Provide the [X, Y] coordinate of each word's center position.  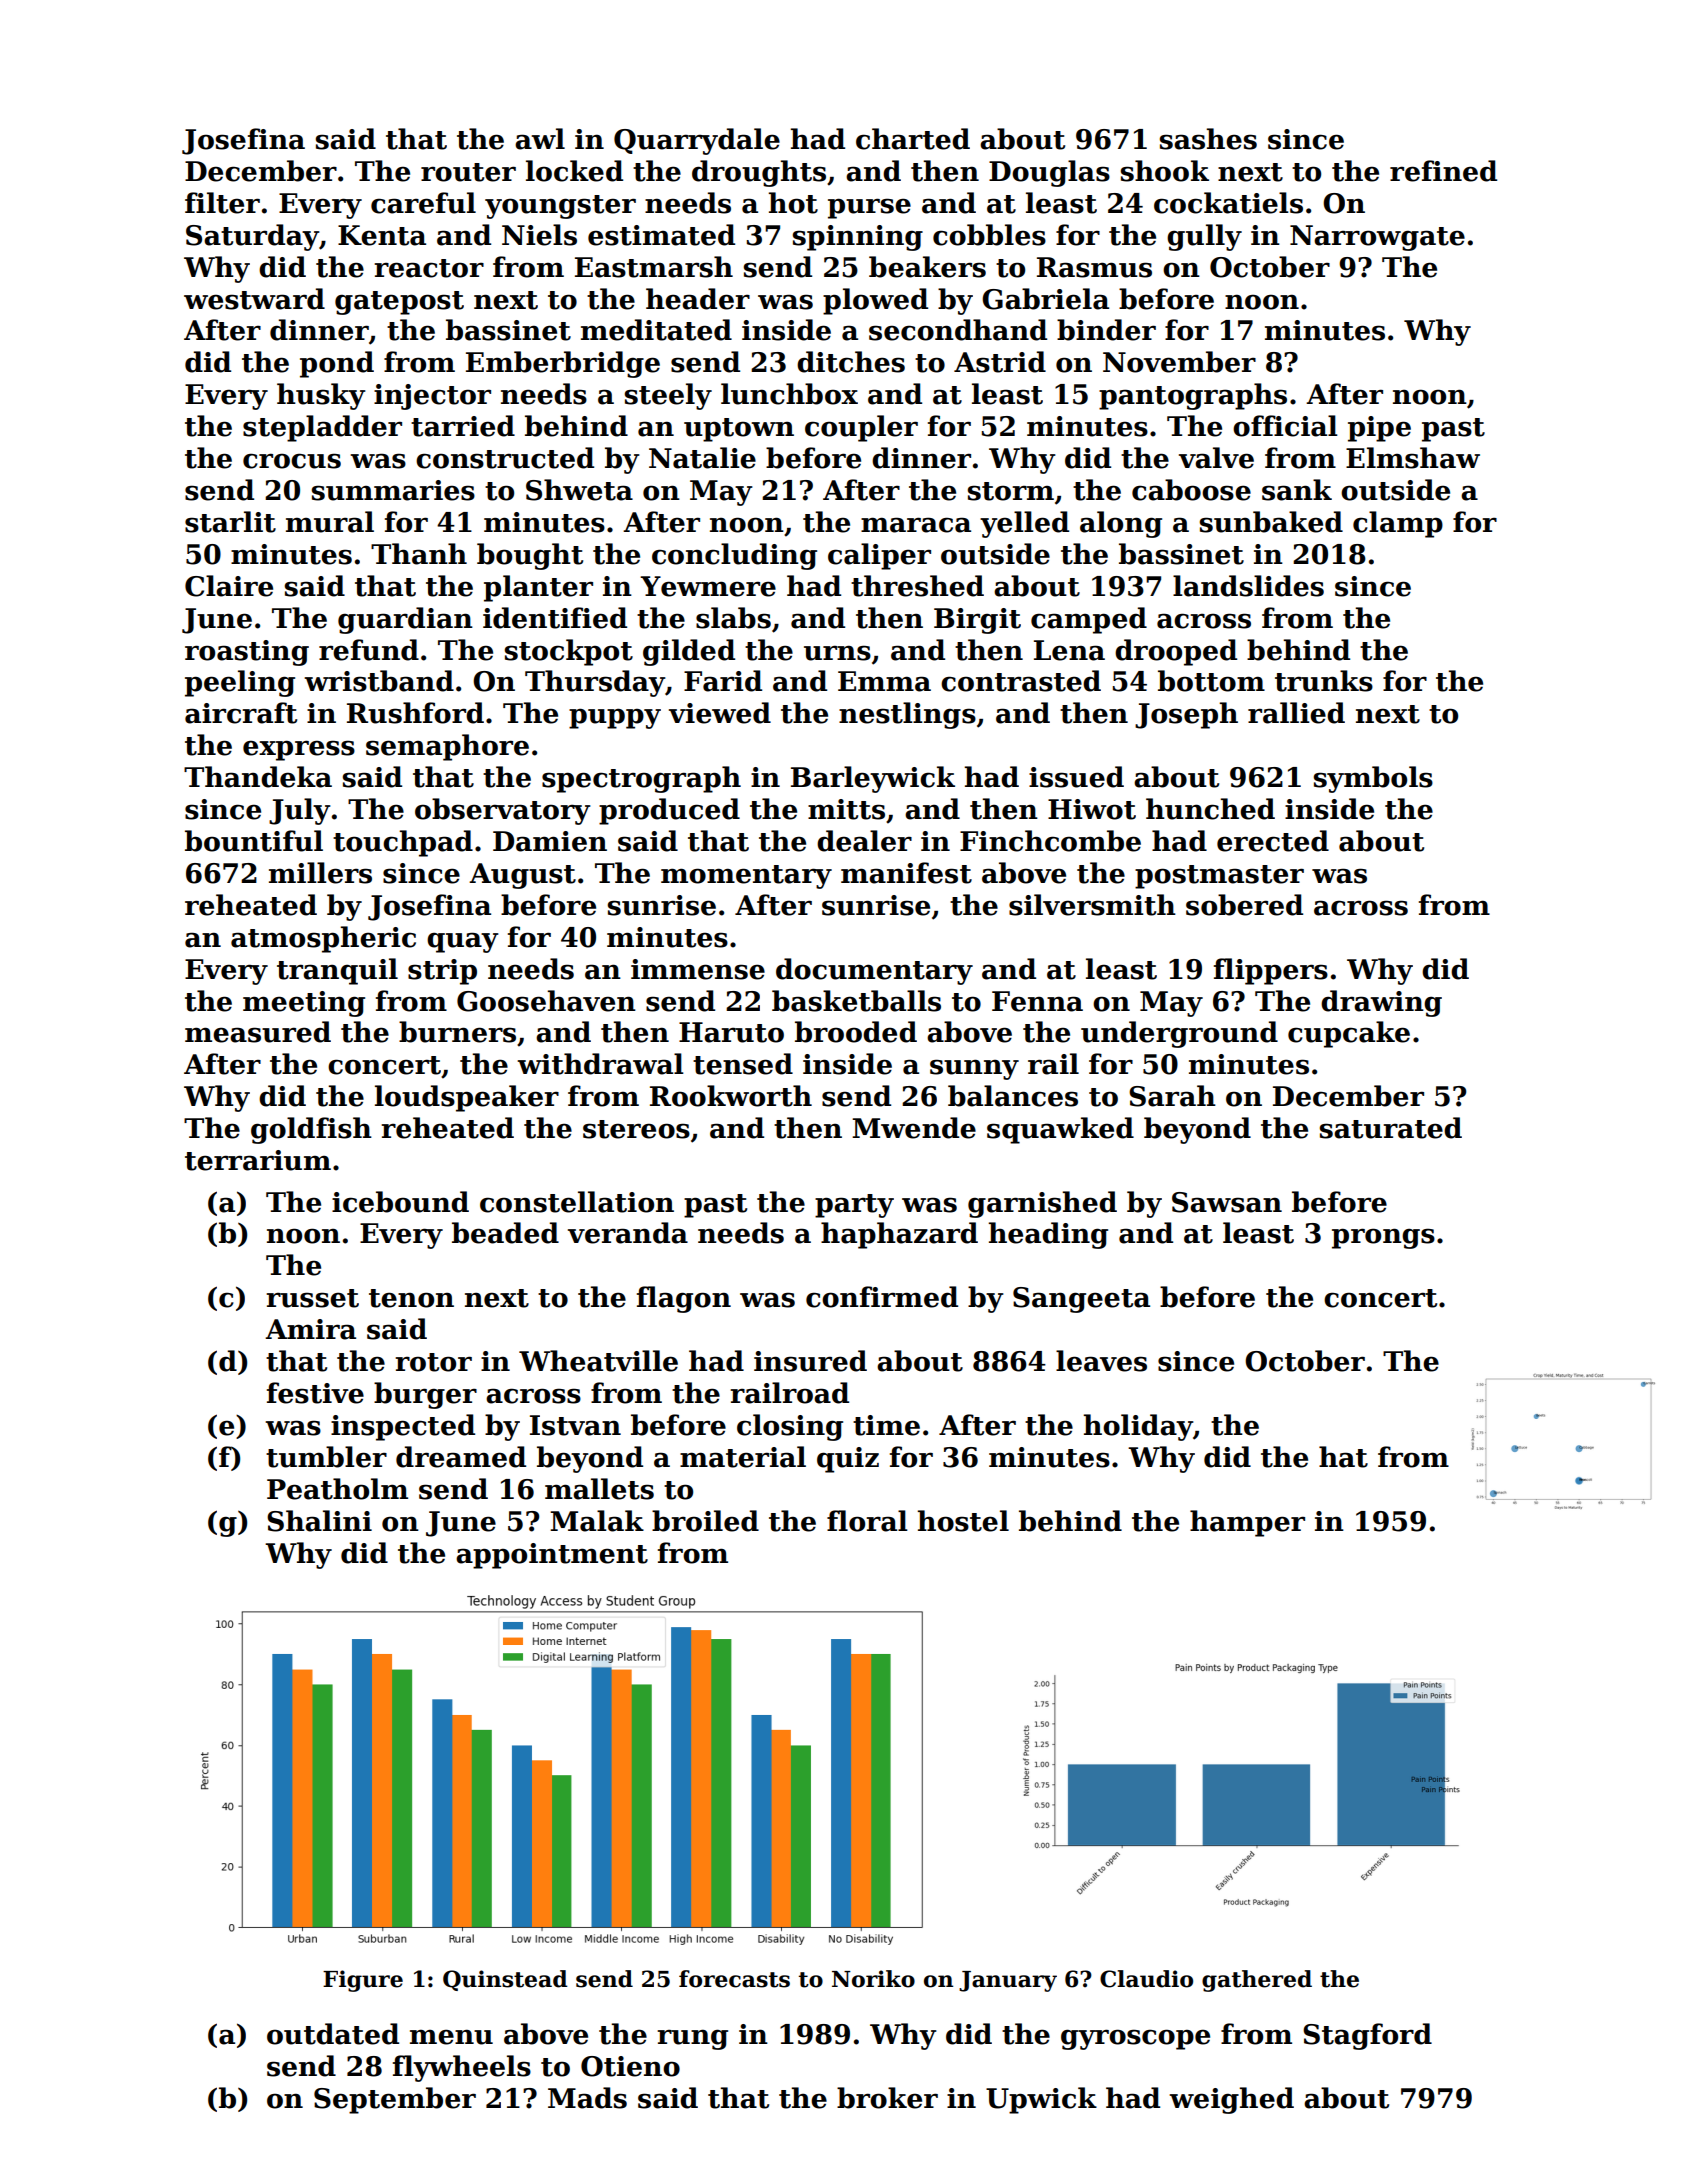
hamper [1247, 1523]
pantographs [1193, 396]
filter [222, 203]
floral [867, 1521]
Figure [363, 1981]
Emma [884, 681]
